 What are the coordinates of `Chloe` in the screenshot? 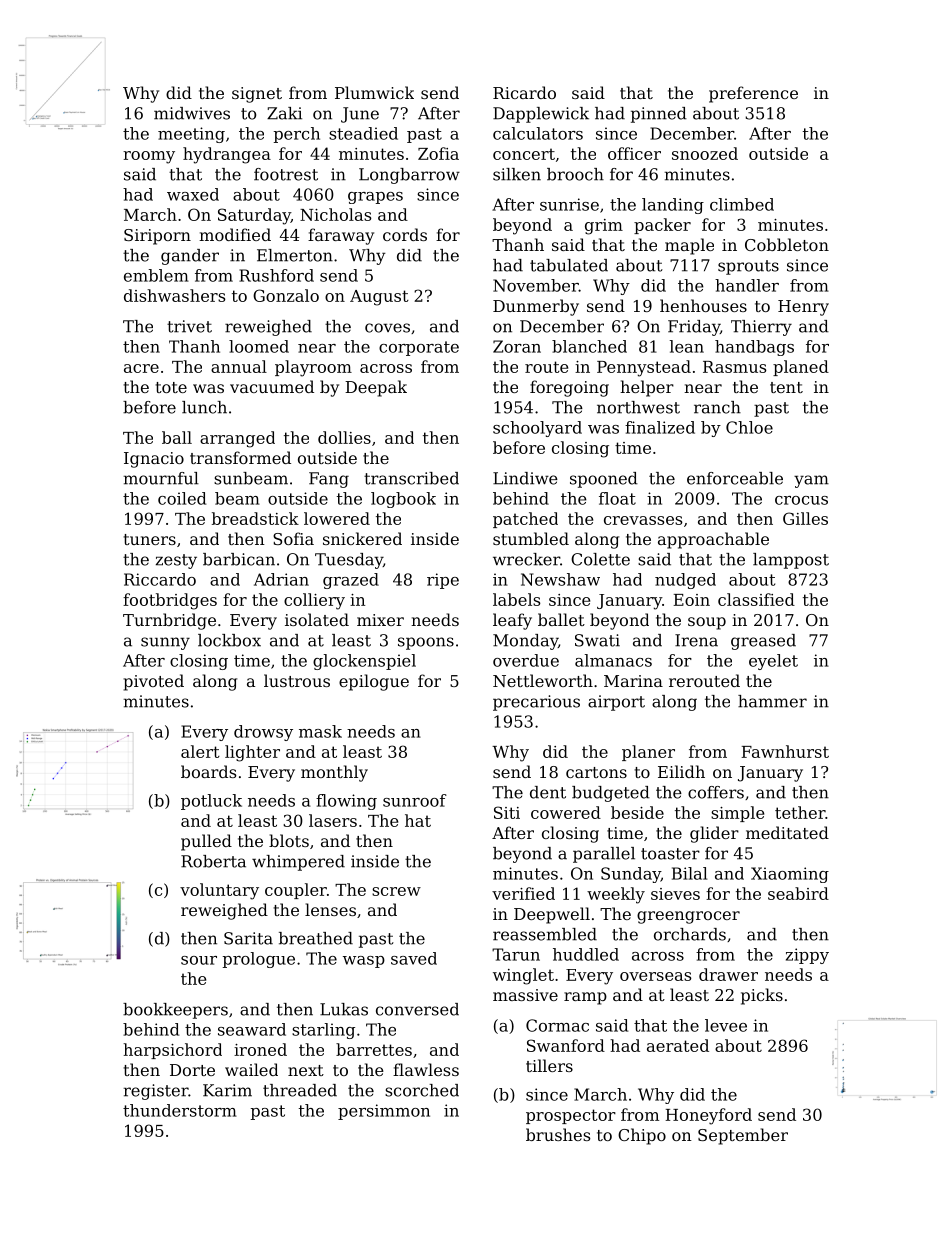 It's located at (749, 427).
